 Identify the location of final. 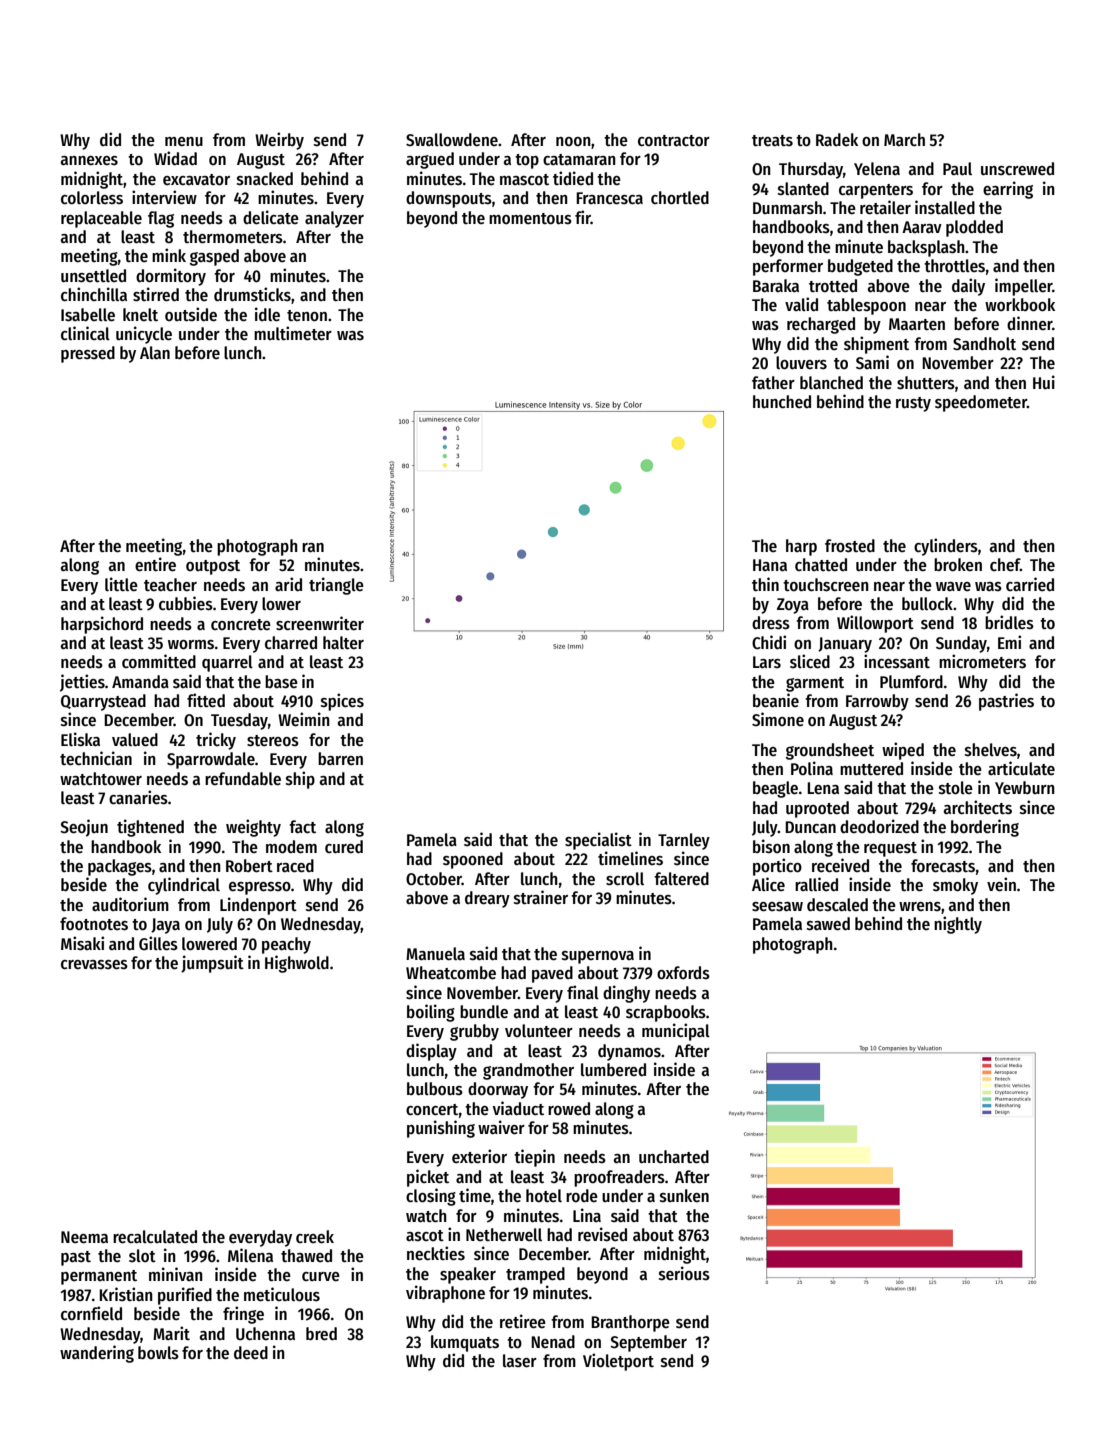
(583, 992).
